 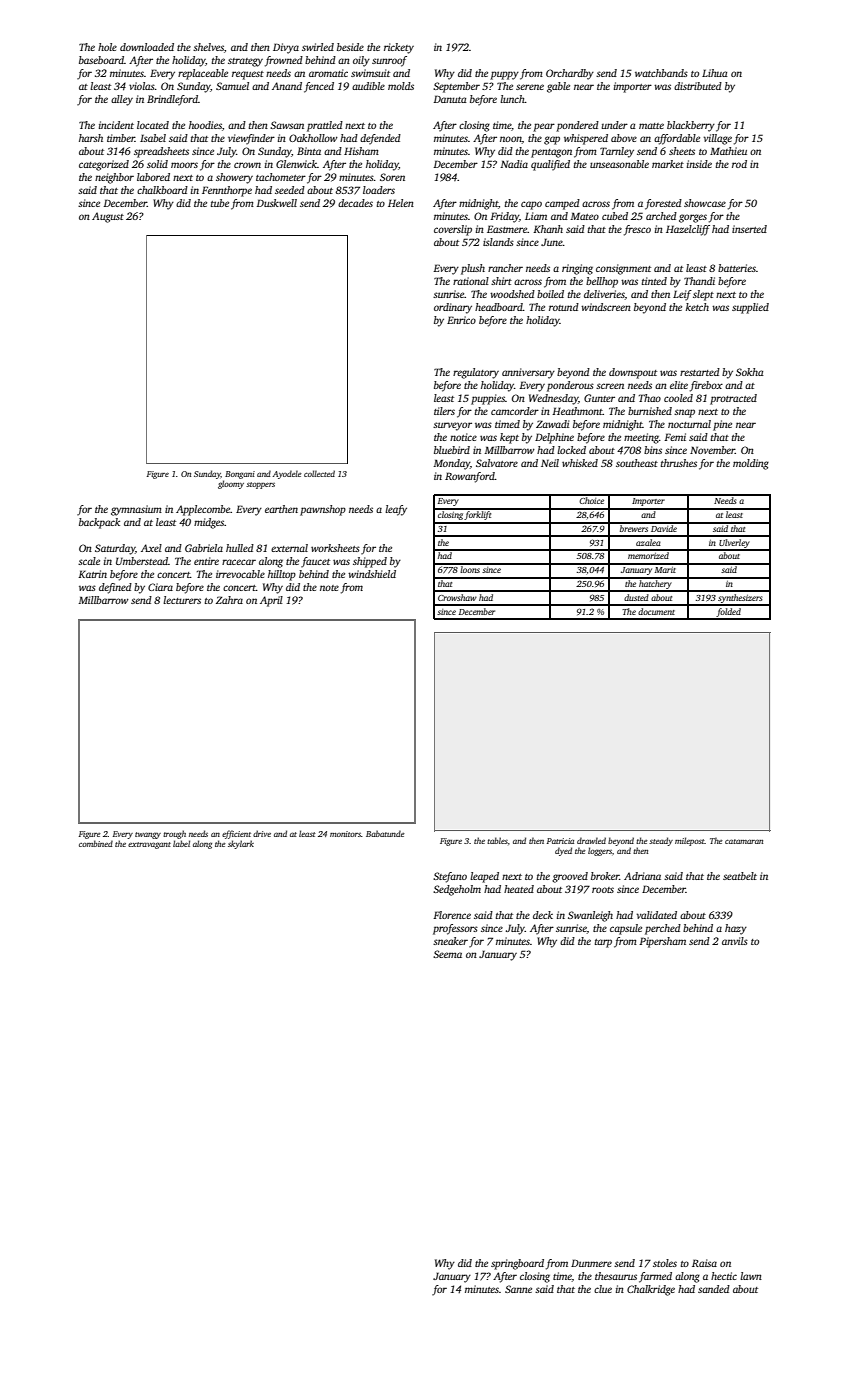 What do you see at coordinates (96, 843) in the document?
I see `combined` at bounding box center [96, 843].
